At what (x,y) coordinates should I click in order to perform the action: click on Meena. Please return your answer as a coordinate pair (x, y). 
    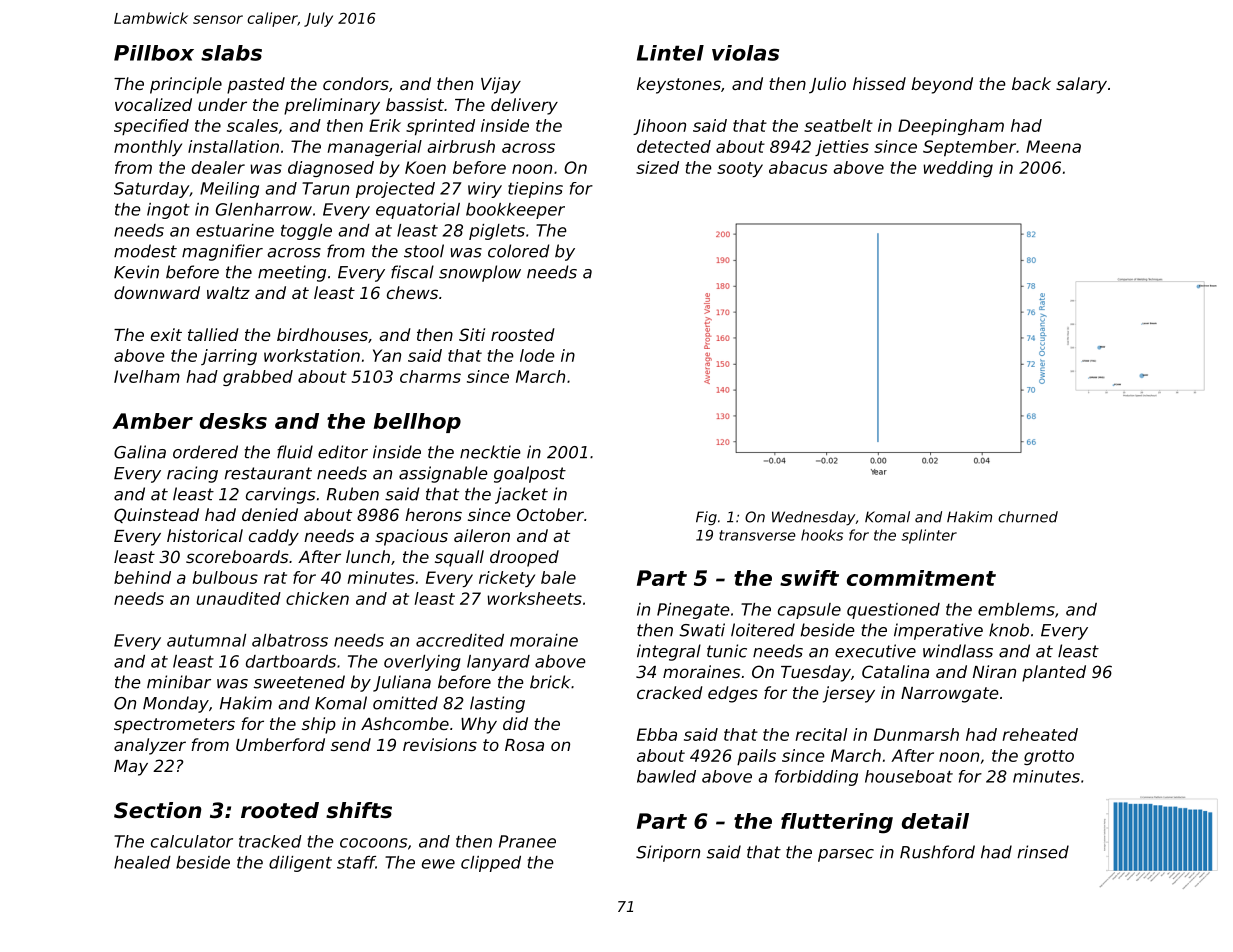
    Looking at the image, I should click on (1053, 146).
